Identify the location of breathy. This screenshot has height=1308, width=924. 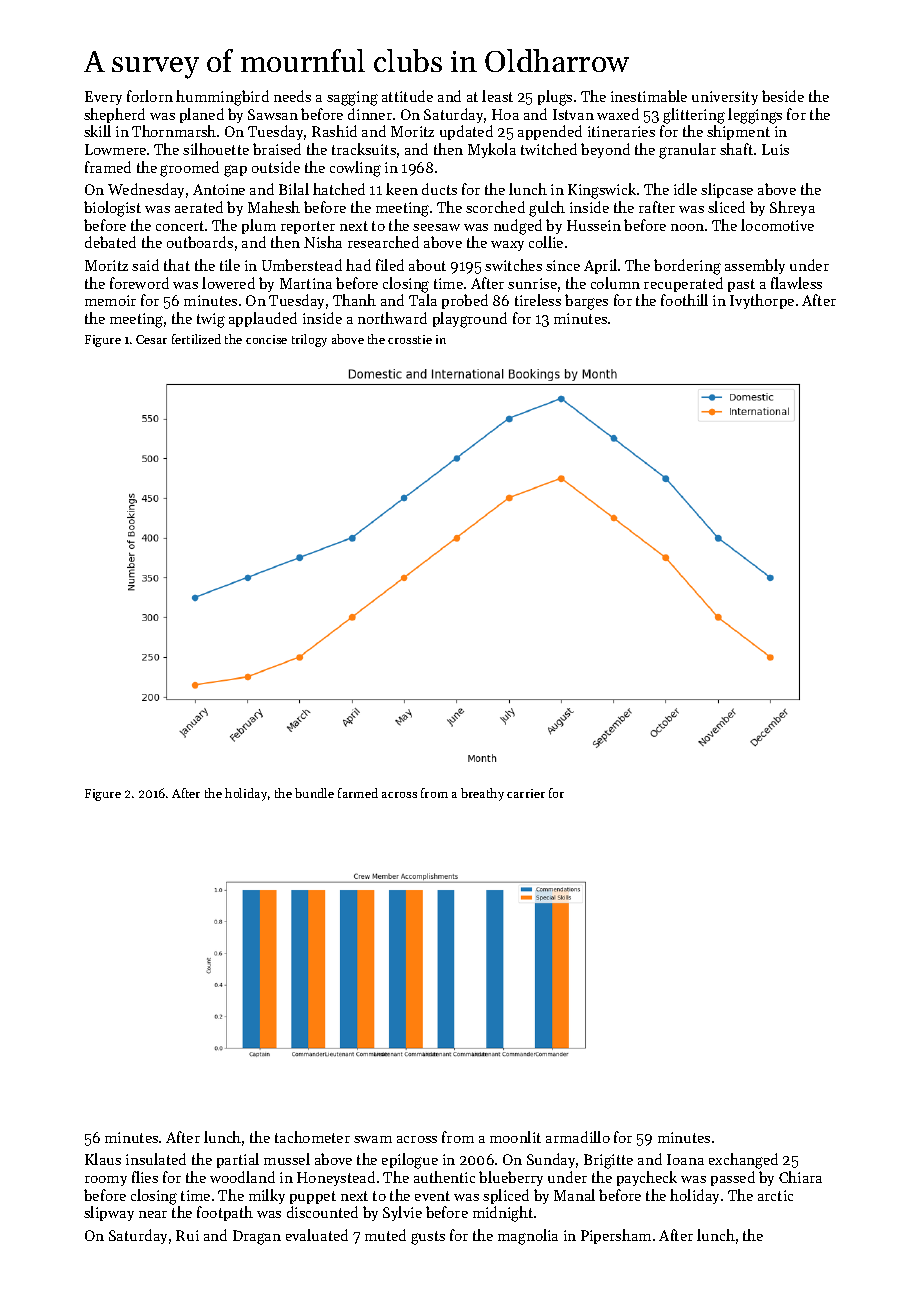
(482, 794).
